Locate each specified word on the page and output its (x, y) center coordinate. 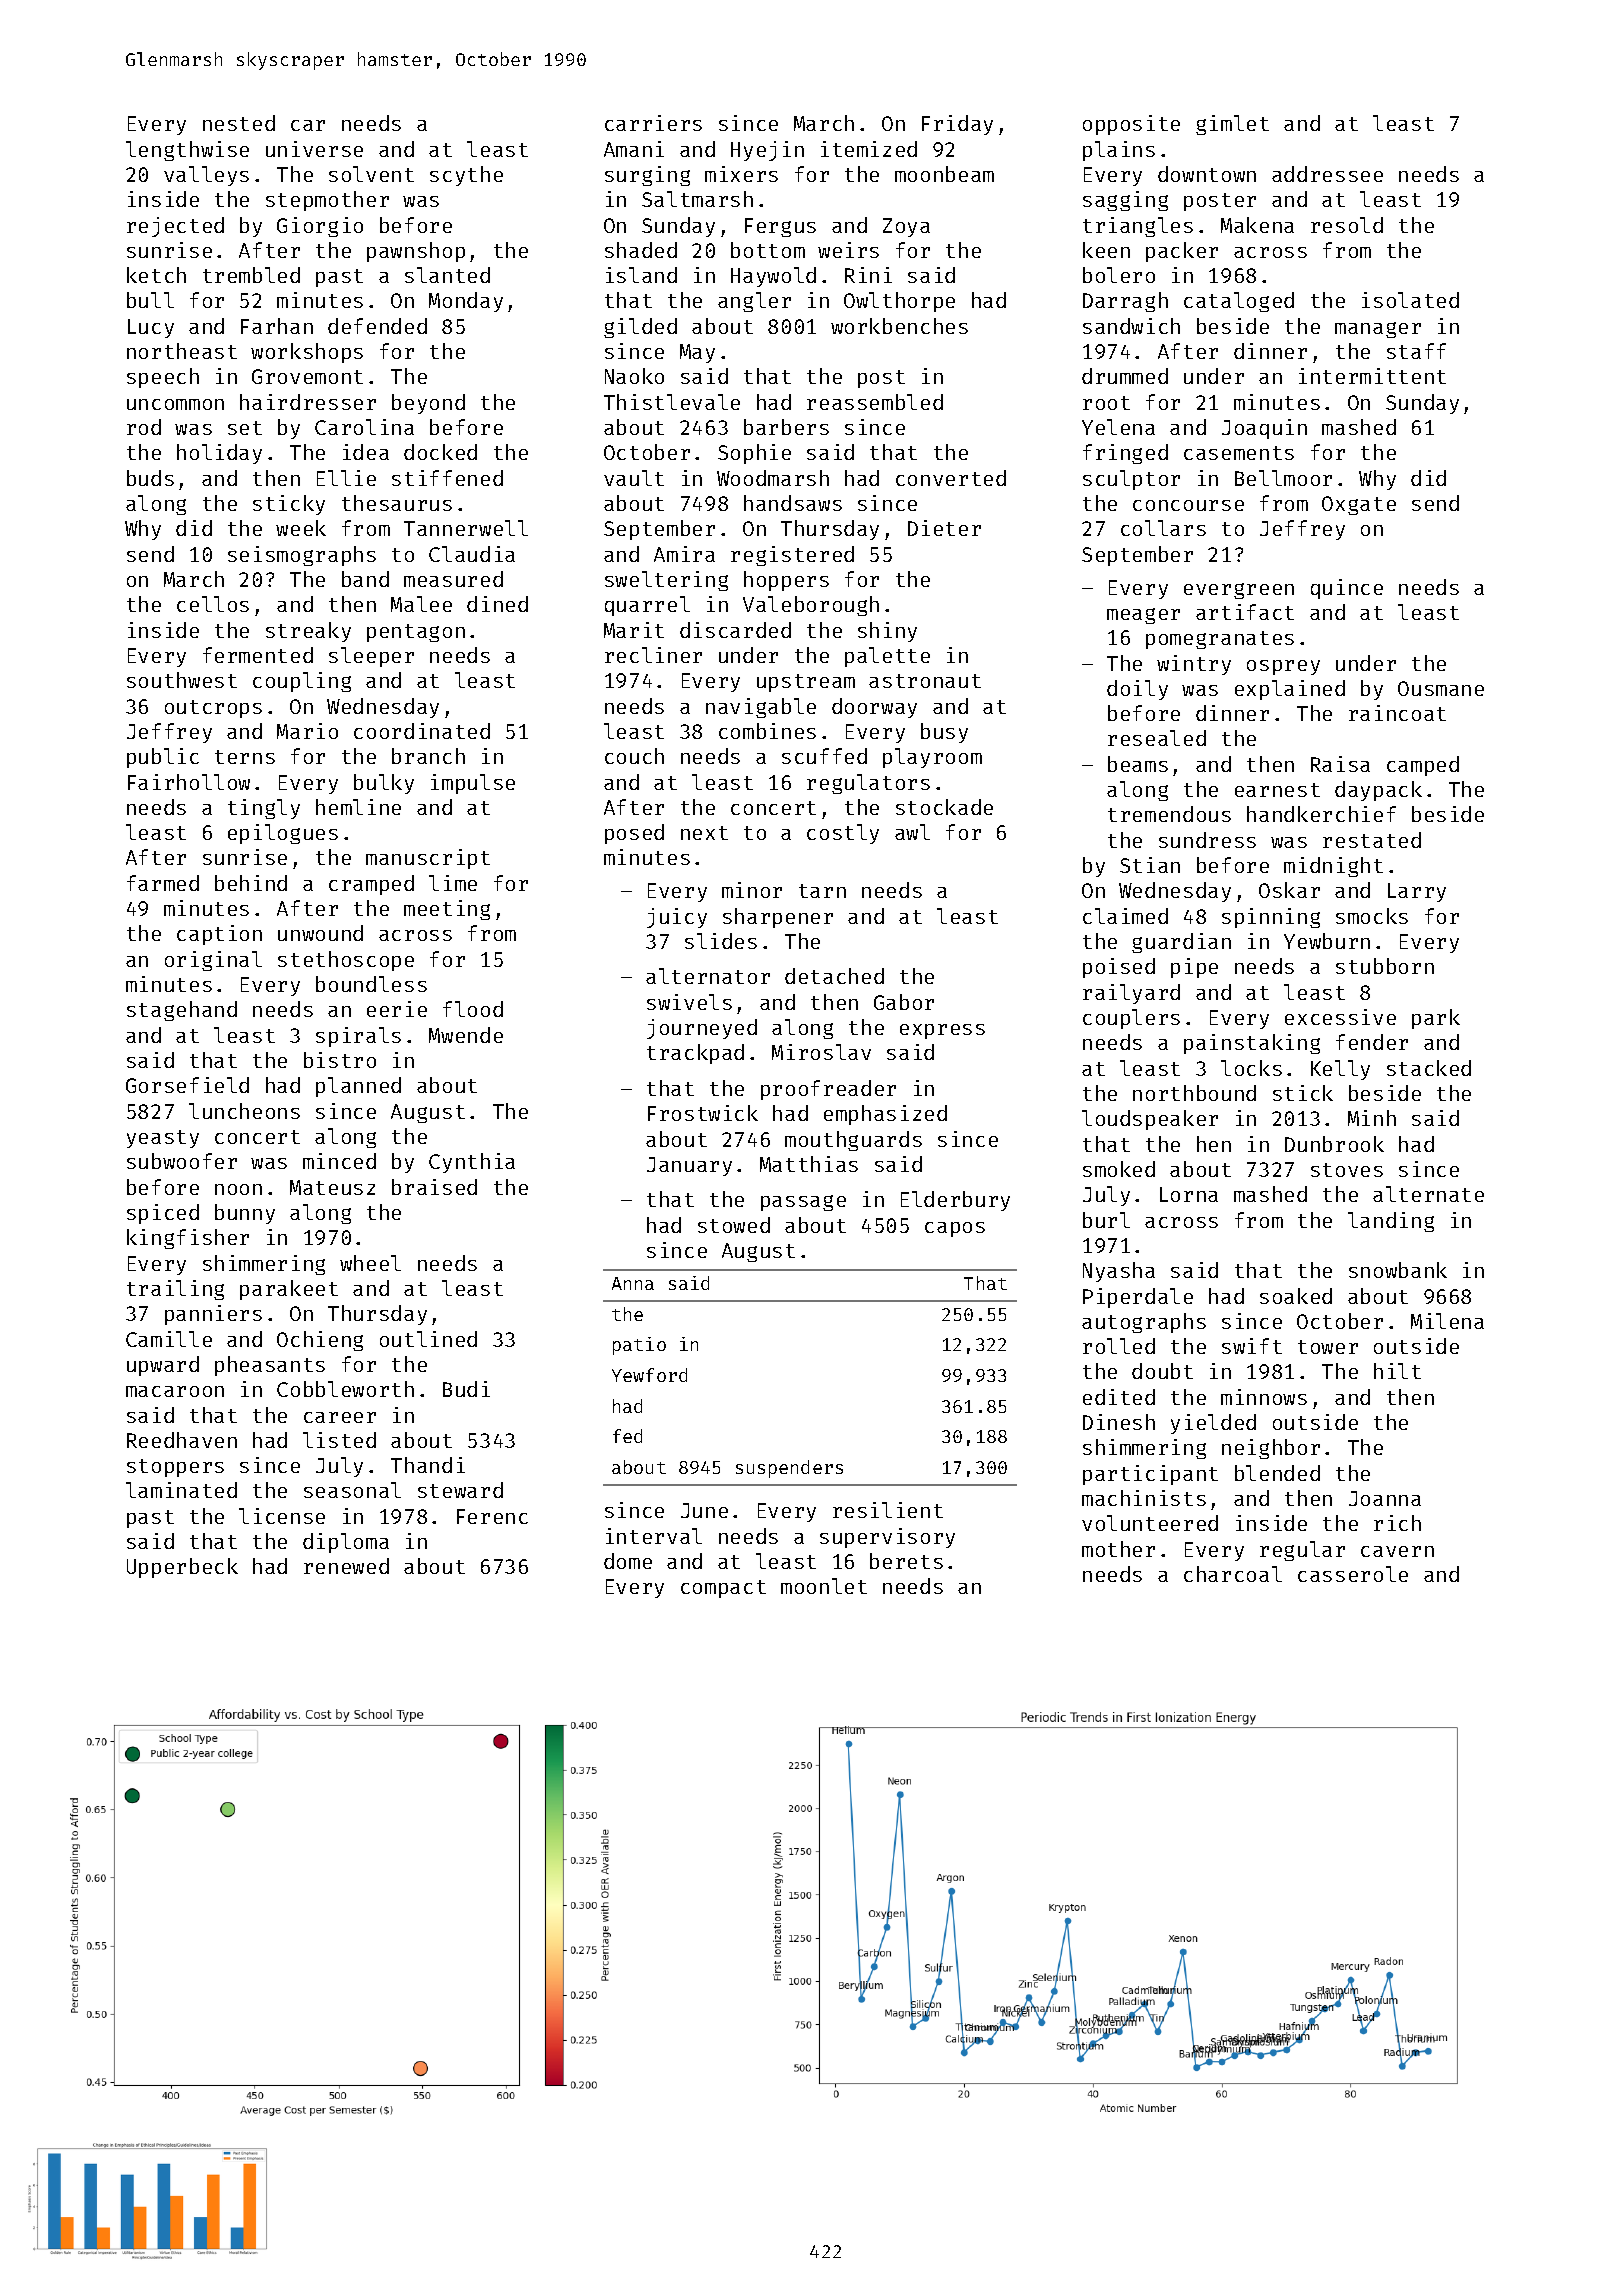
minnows (1264, 1397)
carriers (653, 123)
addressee (1327, 174)
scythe (466, 176)
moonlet (824, 1586)
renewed (346, 1566)
